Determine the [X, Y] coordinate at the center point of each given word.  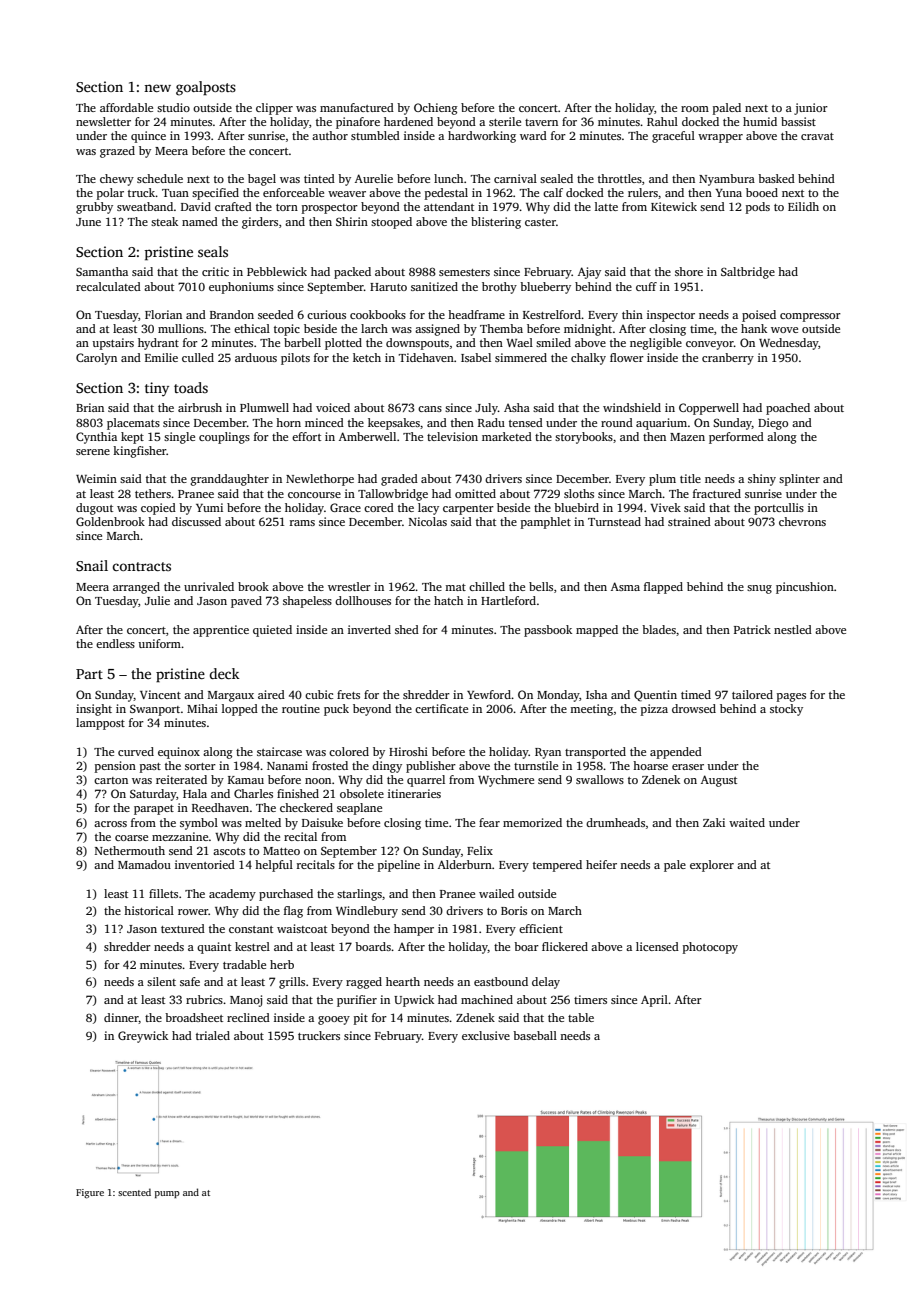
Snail [92, 565]
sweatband [145, 206]
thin [632, 314]
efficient [541, 928]
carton [111, 780]
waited [747, 822]
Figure [90, 1194]
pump [167, 1194]
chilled [487, 586]
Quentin [655, 696]
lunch [448, 178]
